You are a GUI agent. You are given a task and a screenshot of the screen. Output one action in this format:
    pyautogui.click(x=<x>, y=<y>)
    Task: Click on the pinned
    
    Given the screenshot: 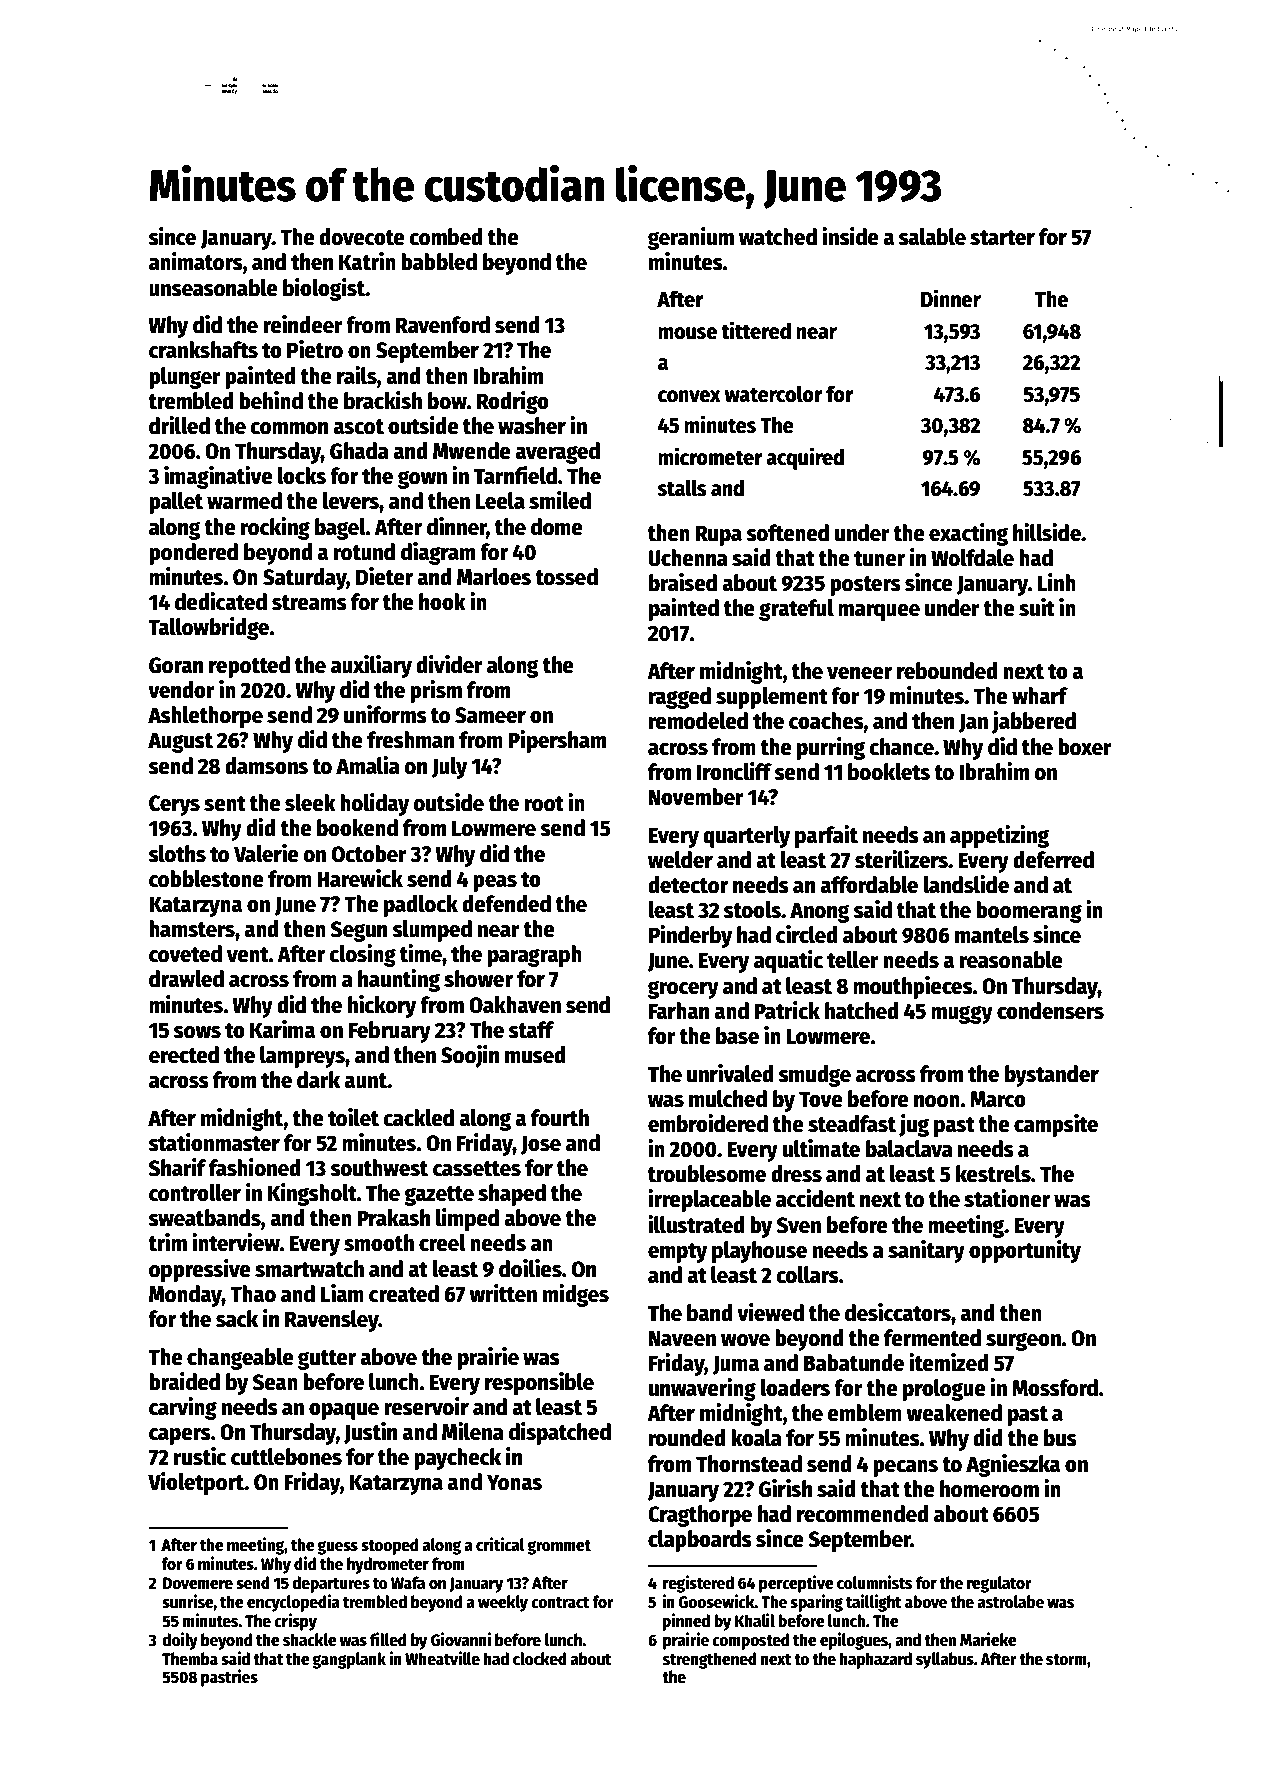 What is the action you would take?
    pyautogui.click(x=686, y=1622)
